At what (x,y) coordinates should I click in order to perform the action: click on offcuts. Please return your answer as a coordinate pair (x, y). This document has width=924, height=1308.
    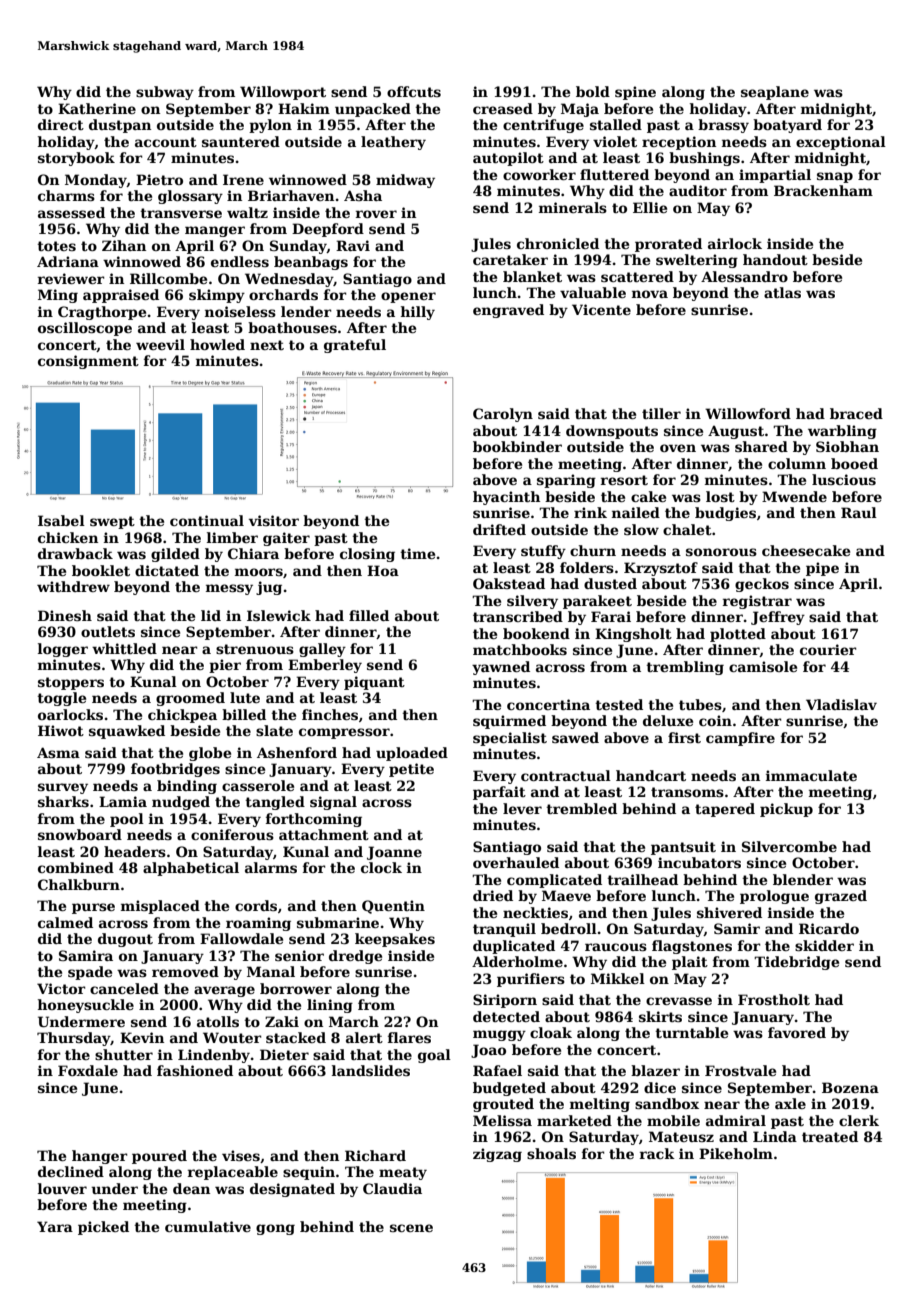
    Looking at the image, I should click on (414, 91).
